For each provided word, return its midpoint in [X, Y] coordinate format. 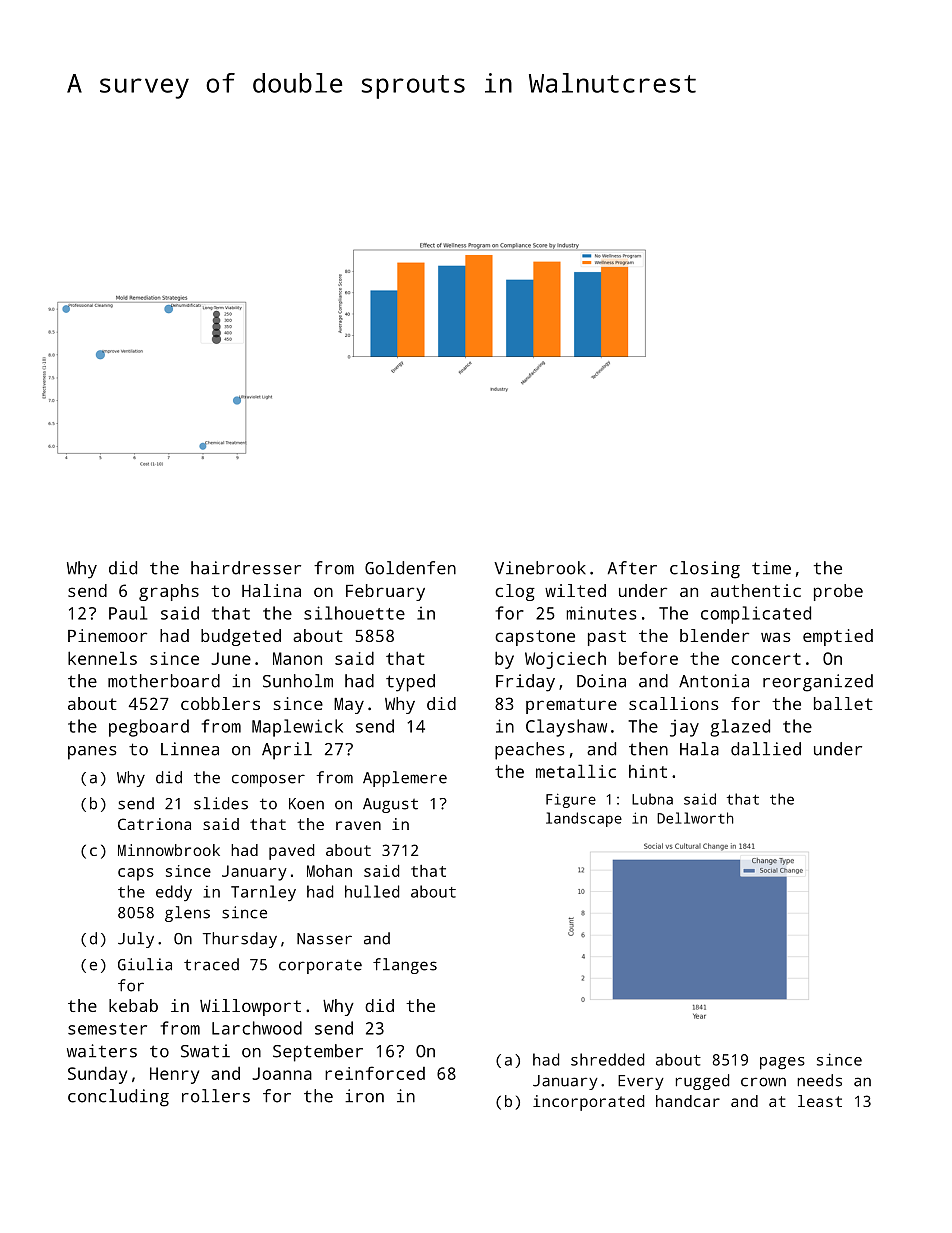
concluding [118, 1098]
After [632, 568]
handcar [688, 1101]
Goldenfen [410, 568]
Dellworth [695, 818]
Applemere [405, 779]
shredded [607, 1059]
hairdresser [246, 568]
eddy [174, 893]
